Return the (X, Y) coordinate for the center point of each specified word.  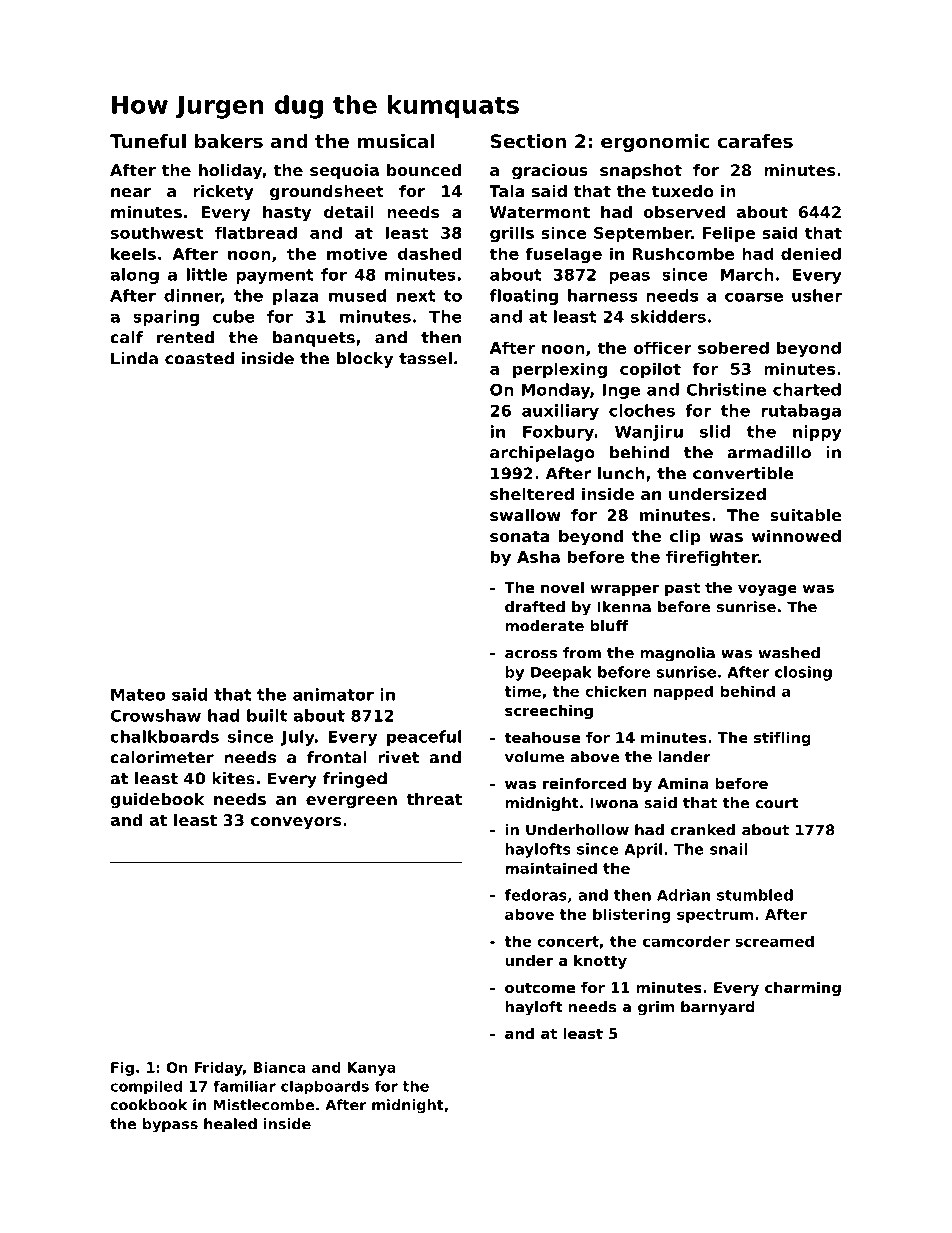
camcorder (686, 941)
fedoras (536, 895)
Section (528, 141)
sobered (733, 347)
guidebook (157, 801)
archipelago (542, 454)
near (131, 192)
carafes (755, 141)
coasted (199, 358)
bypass (170, 1125)
